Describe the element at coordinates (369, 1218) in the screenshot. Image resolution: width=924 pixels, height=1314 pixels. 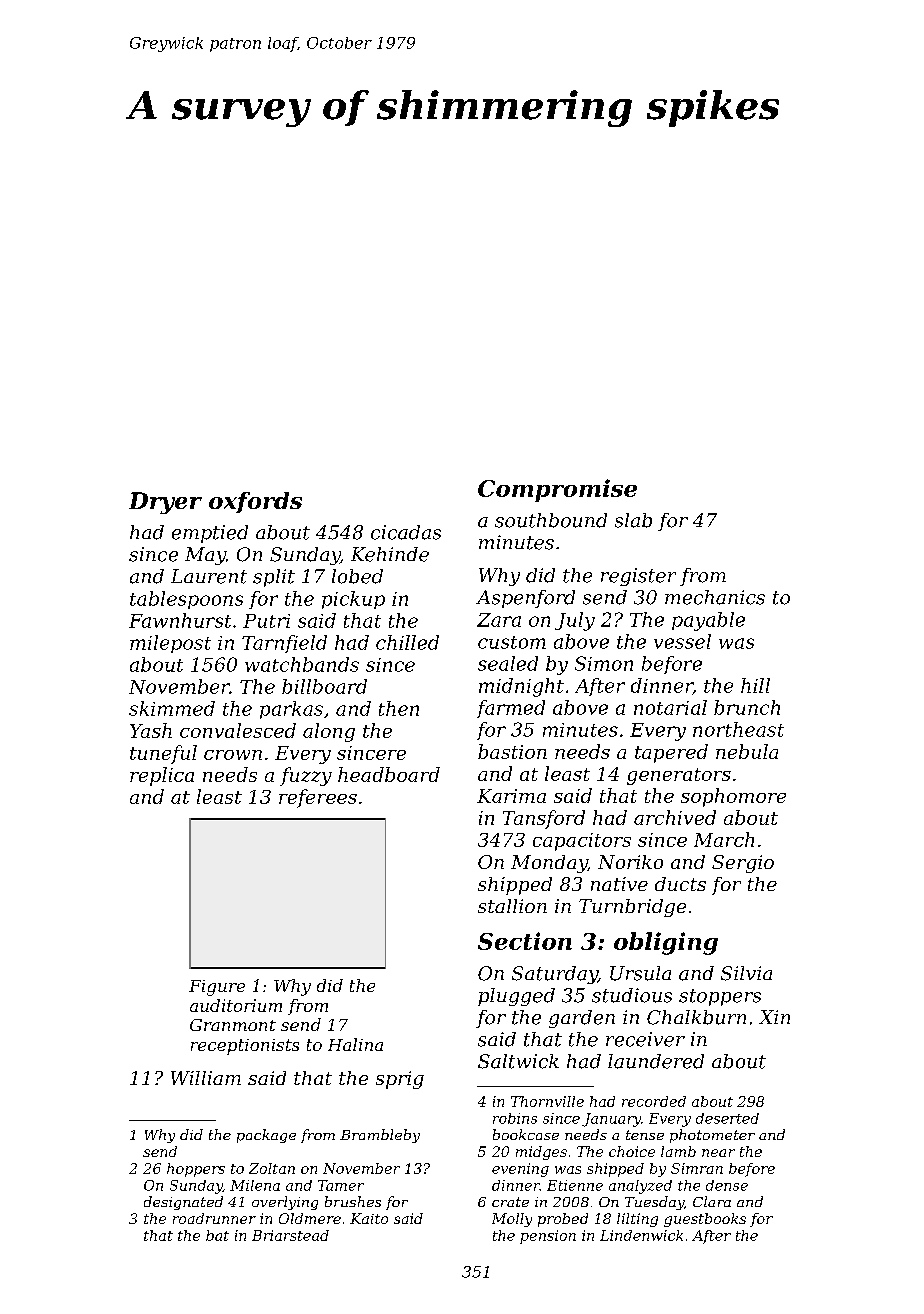
I see `Kaito` at that location.
